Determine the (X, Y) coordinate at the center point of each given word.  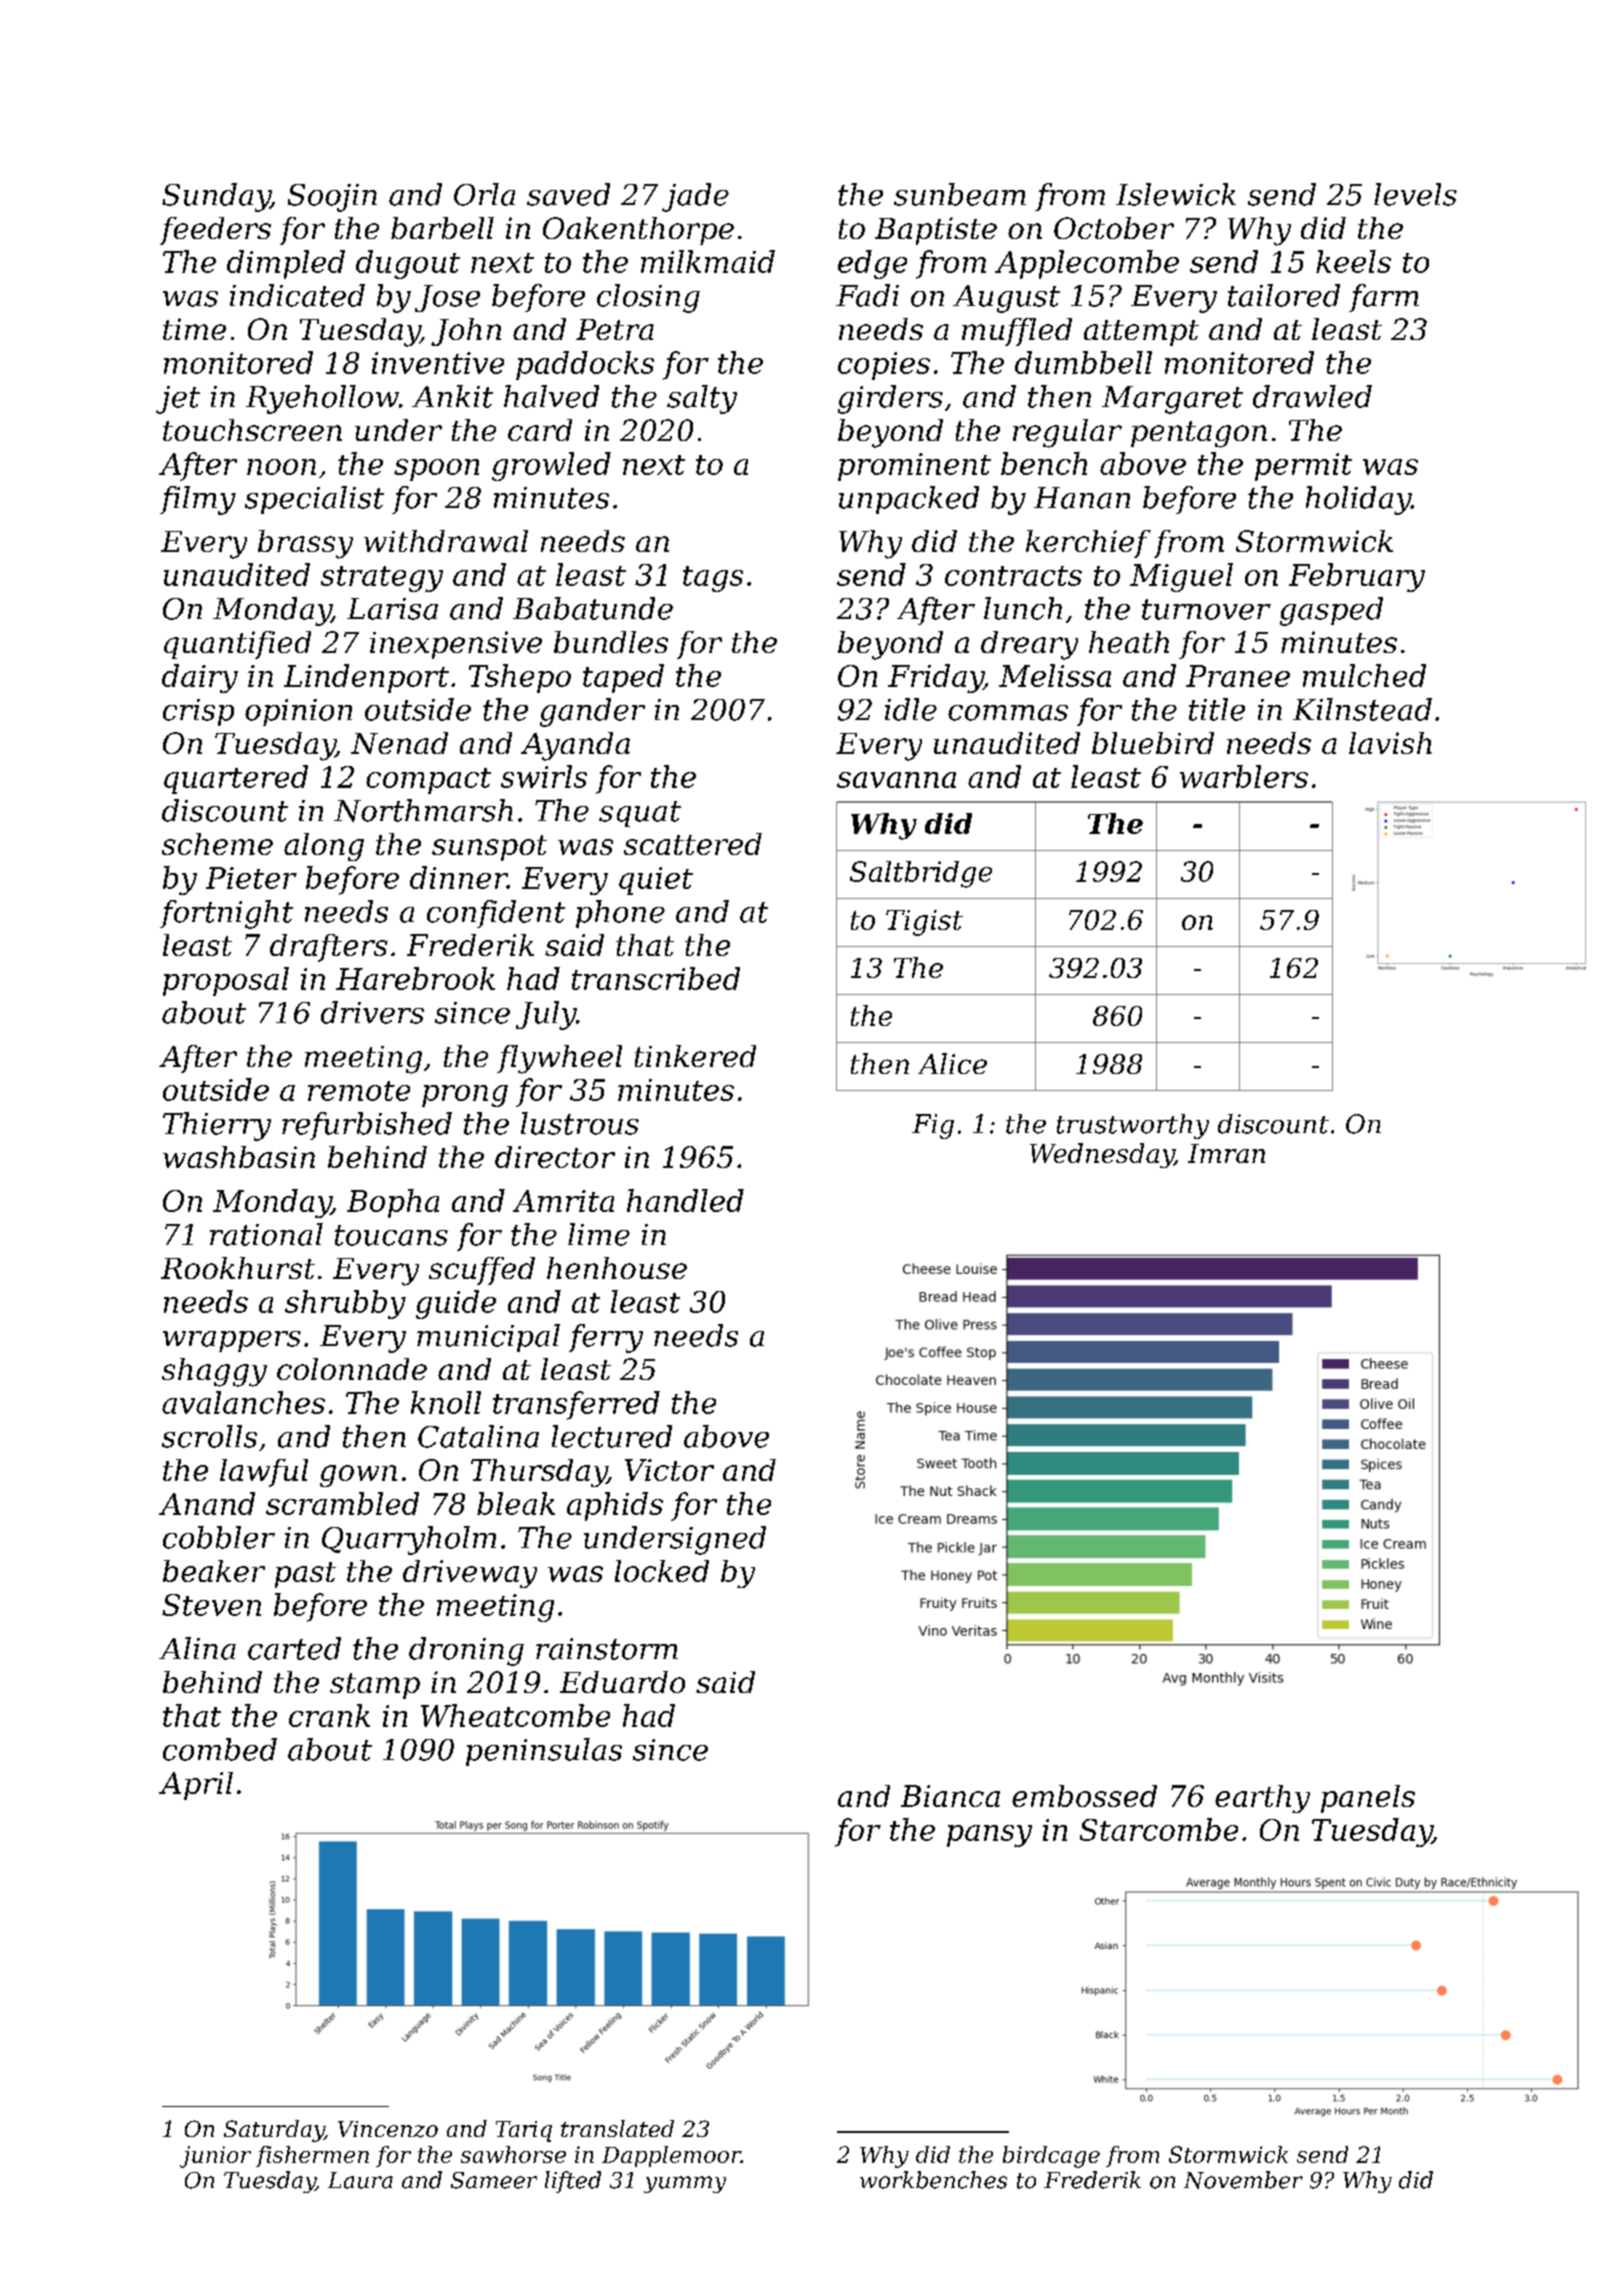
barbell (442, 228)
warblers (1244, 776)
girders (890, 399)
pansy (989, 1836)
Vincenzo (388, 2129)
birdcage (1051, 2157)
